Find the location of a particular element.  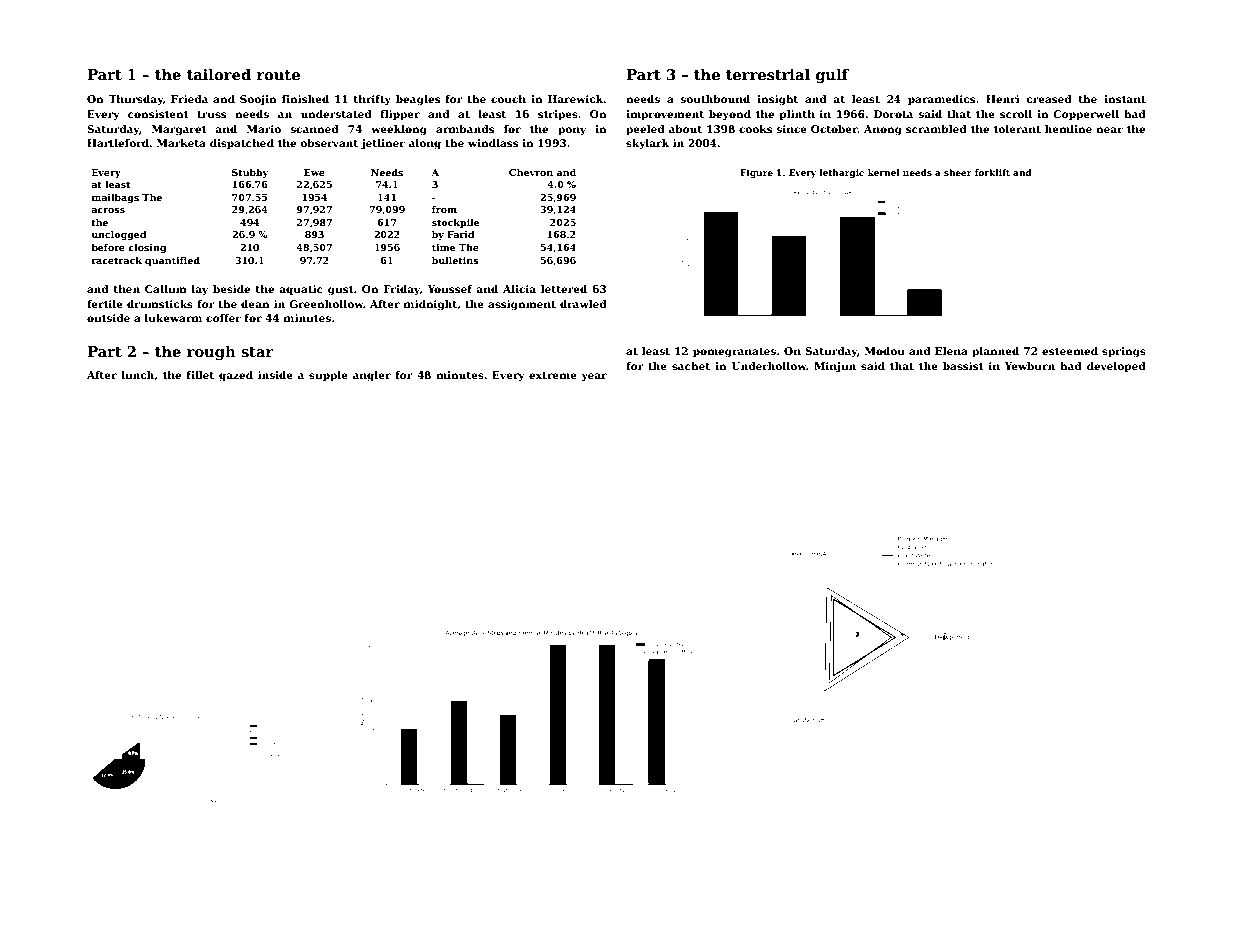

Chevron is located at coordinates (531, 172).
